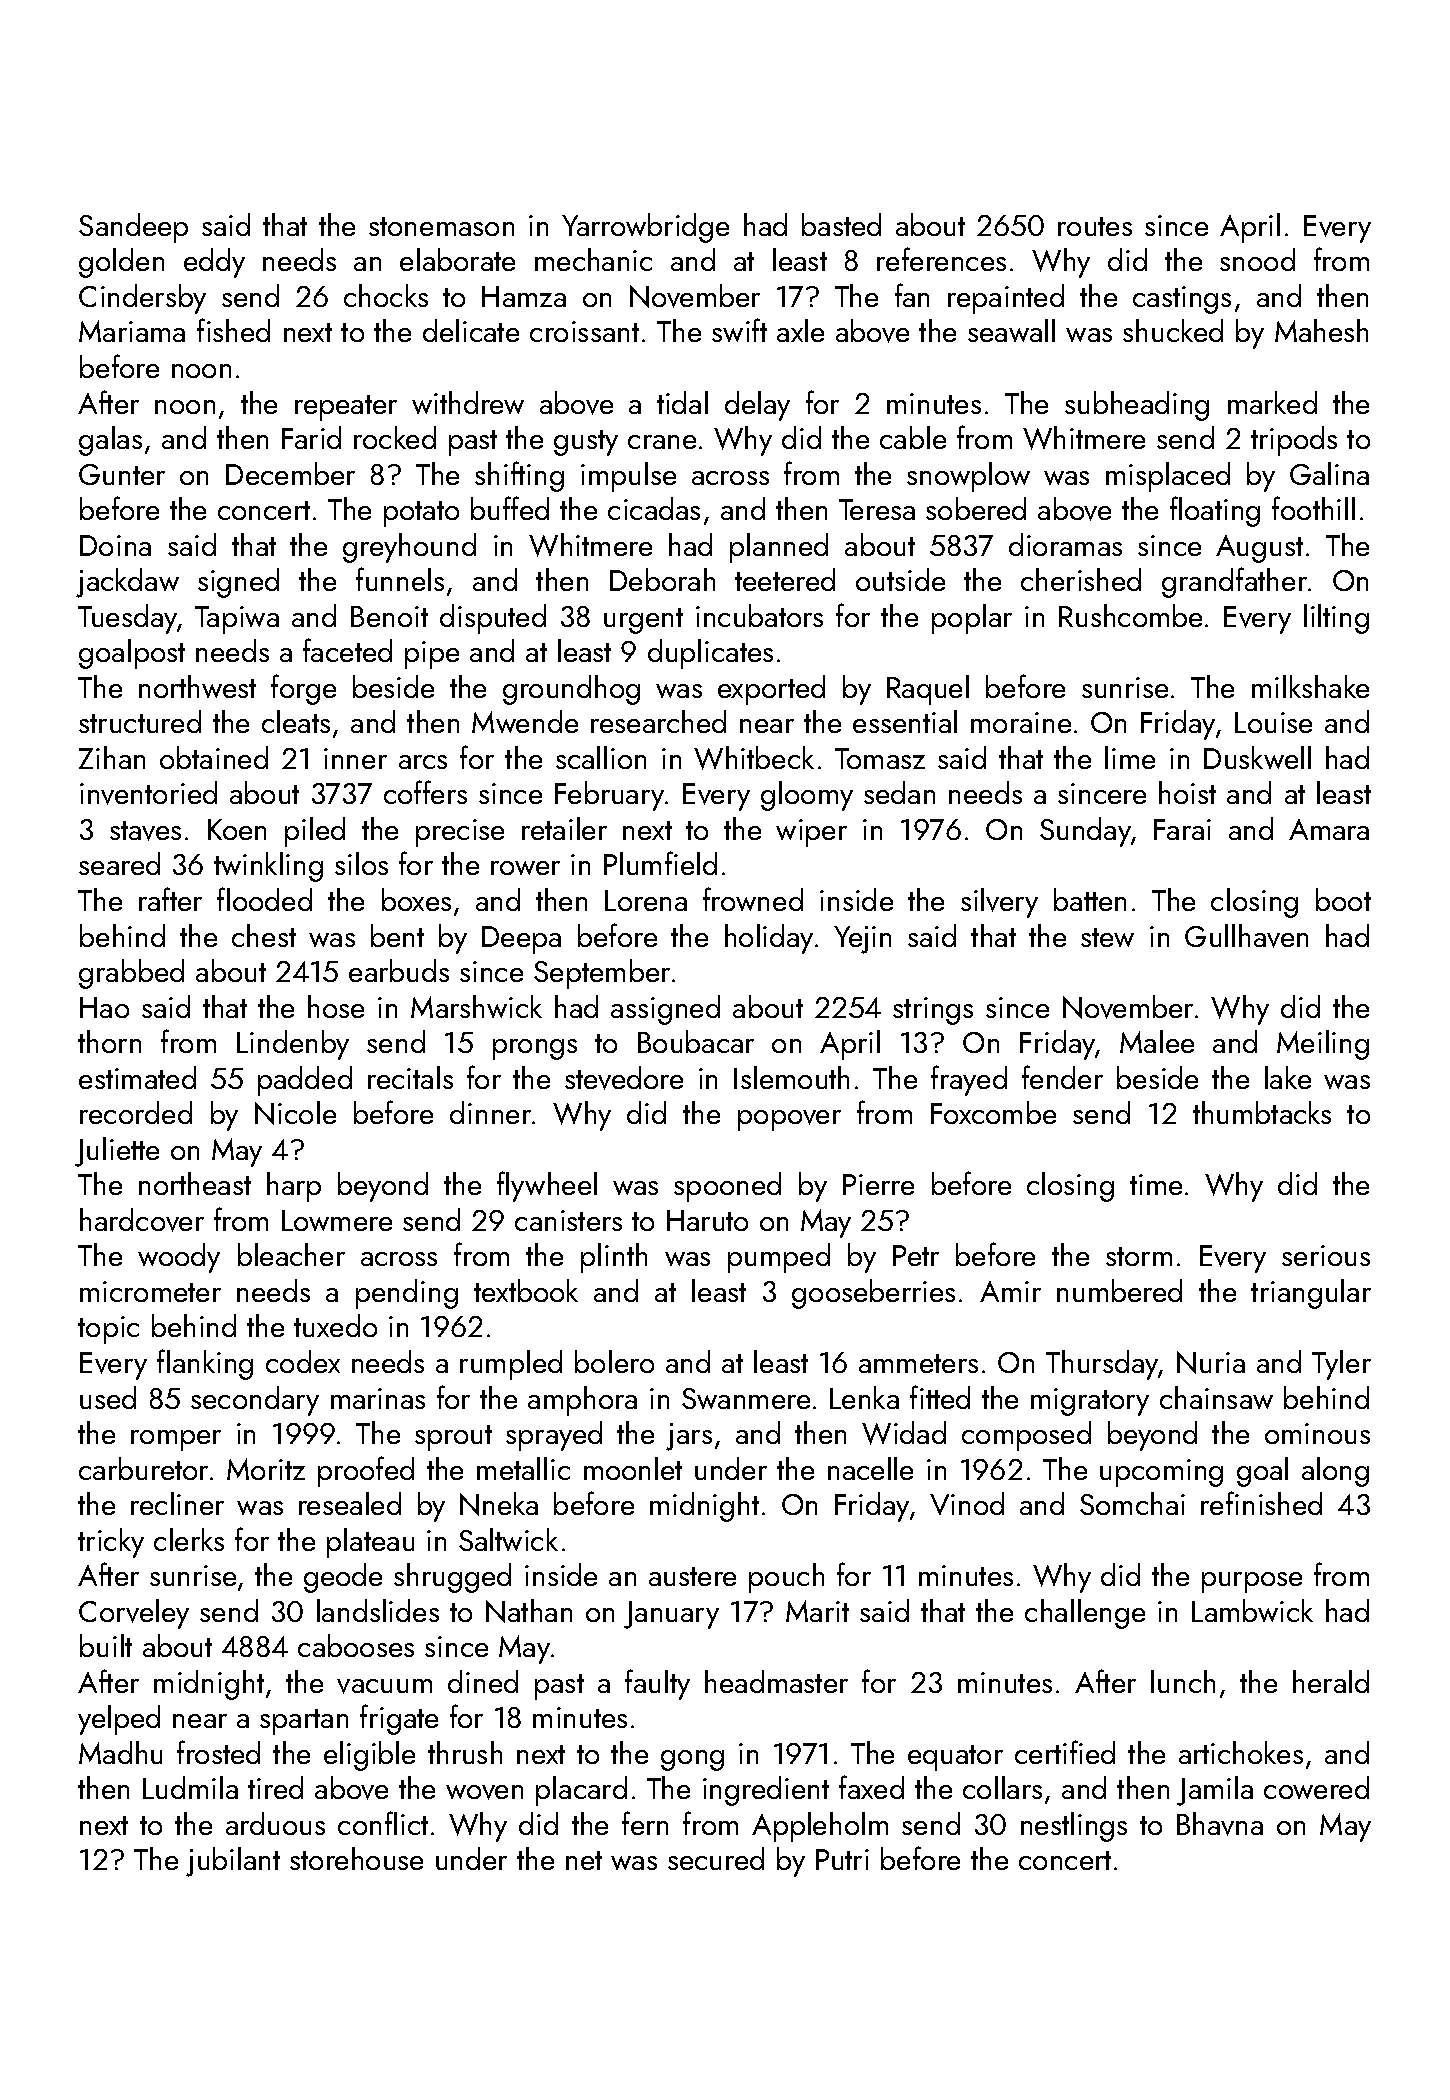  Describe the element at coordinates (264, 935) in the document. I see `chest` at that location.
